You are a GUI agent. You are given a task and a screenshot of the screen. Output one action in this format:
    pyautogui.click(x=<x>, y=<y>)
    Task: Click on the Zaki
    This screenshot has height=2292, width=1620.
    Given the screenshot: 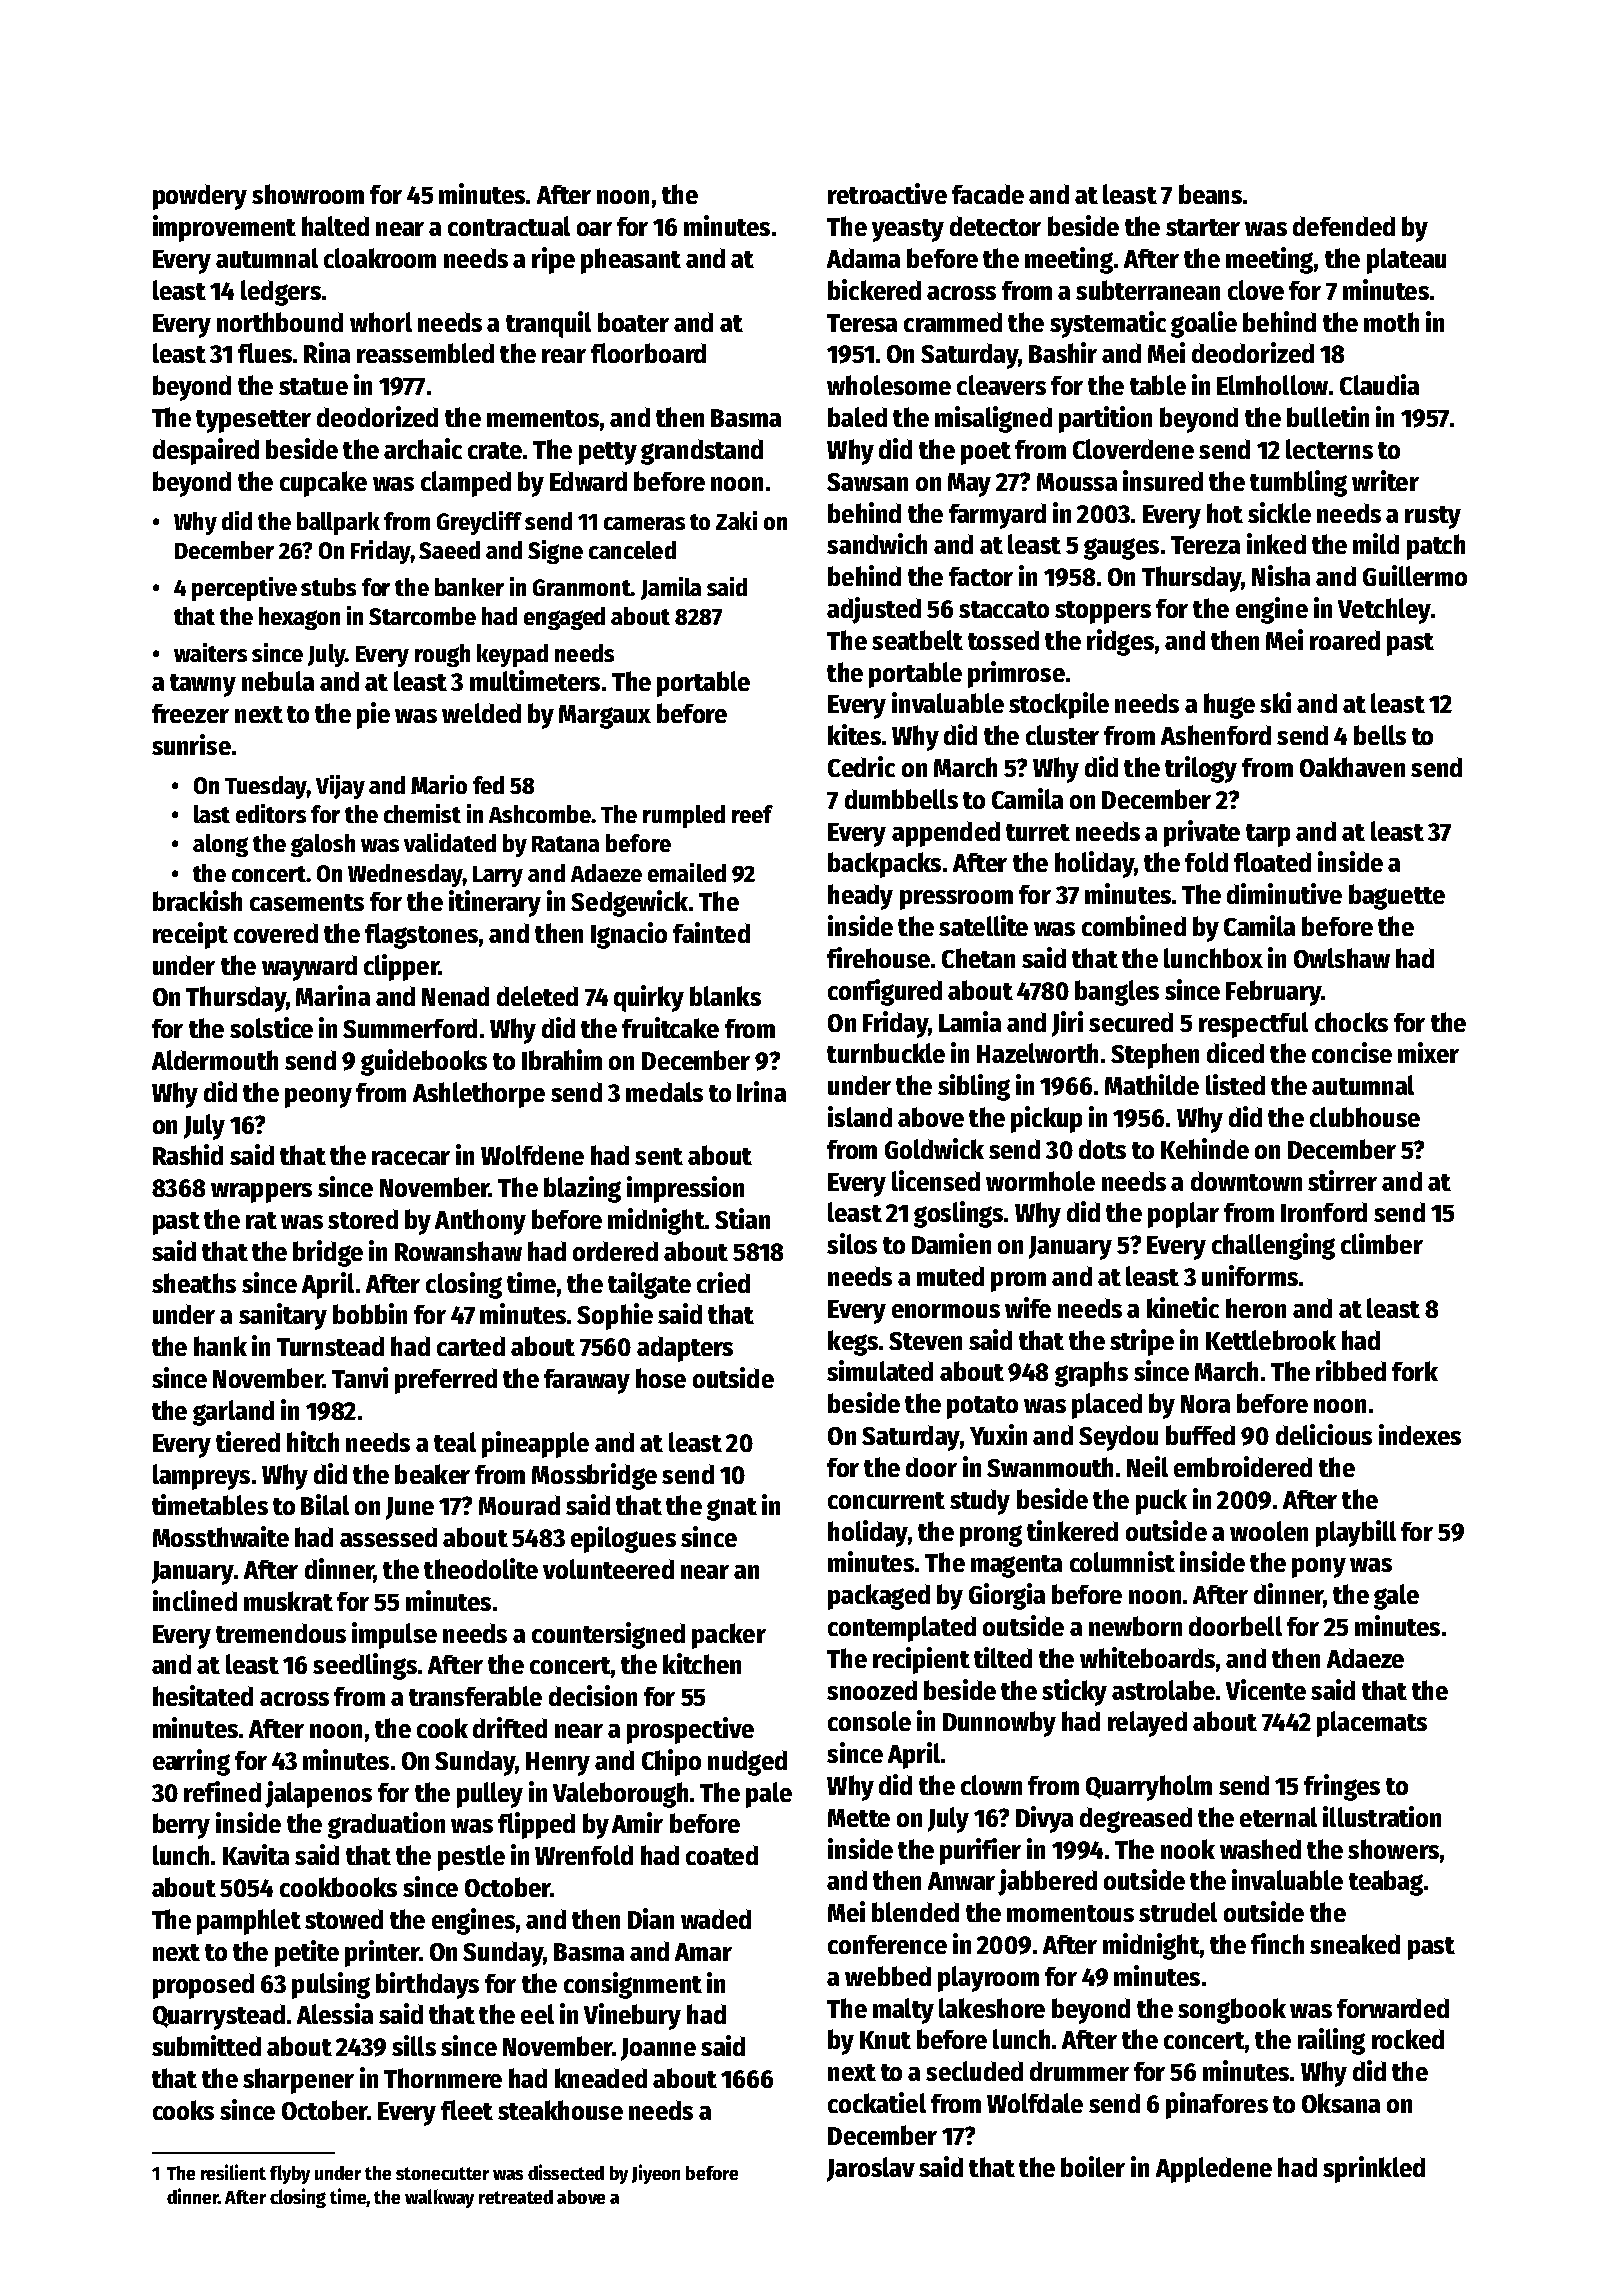 What is the action you would take?
    pyautogui.click(x=736, y=520)
